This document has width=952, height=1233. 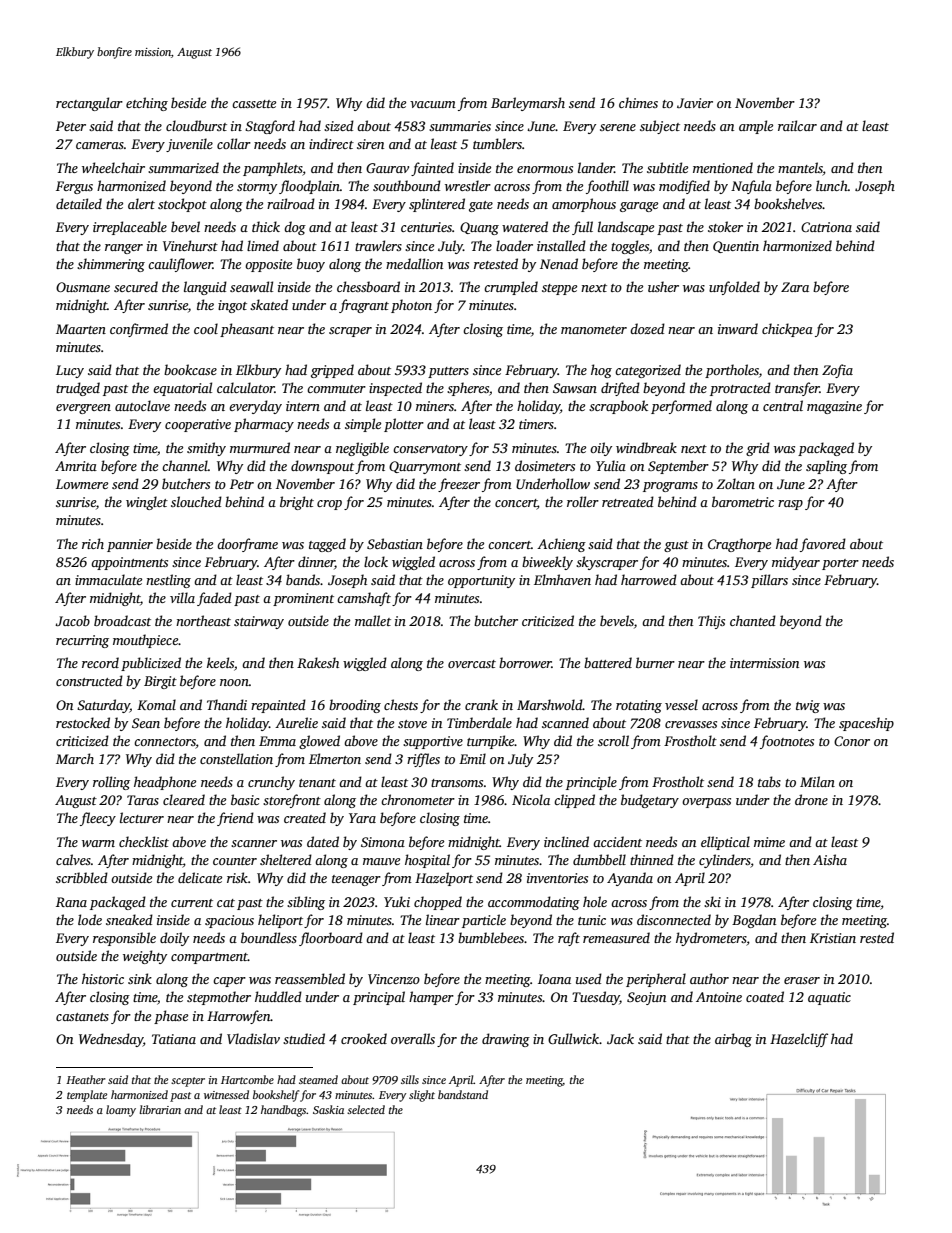 What do you see at coordinates (797, 125) in the document?
I see `railcar` at bounding box center [797, 125].
